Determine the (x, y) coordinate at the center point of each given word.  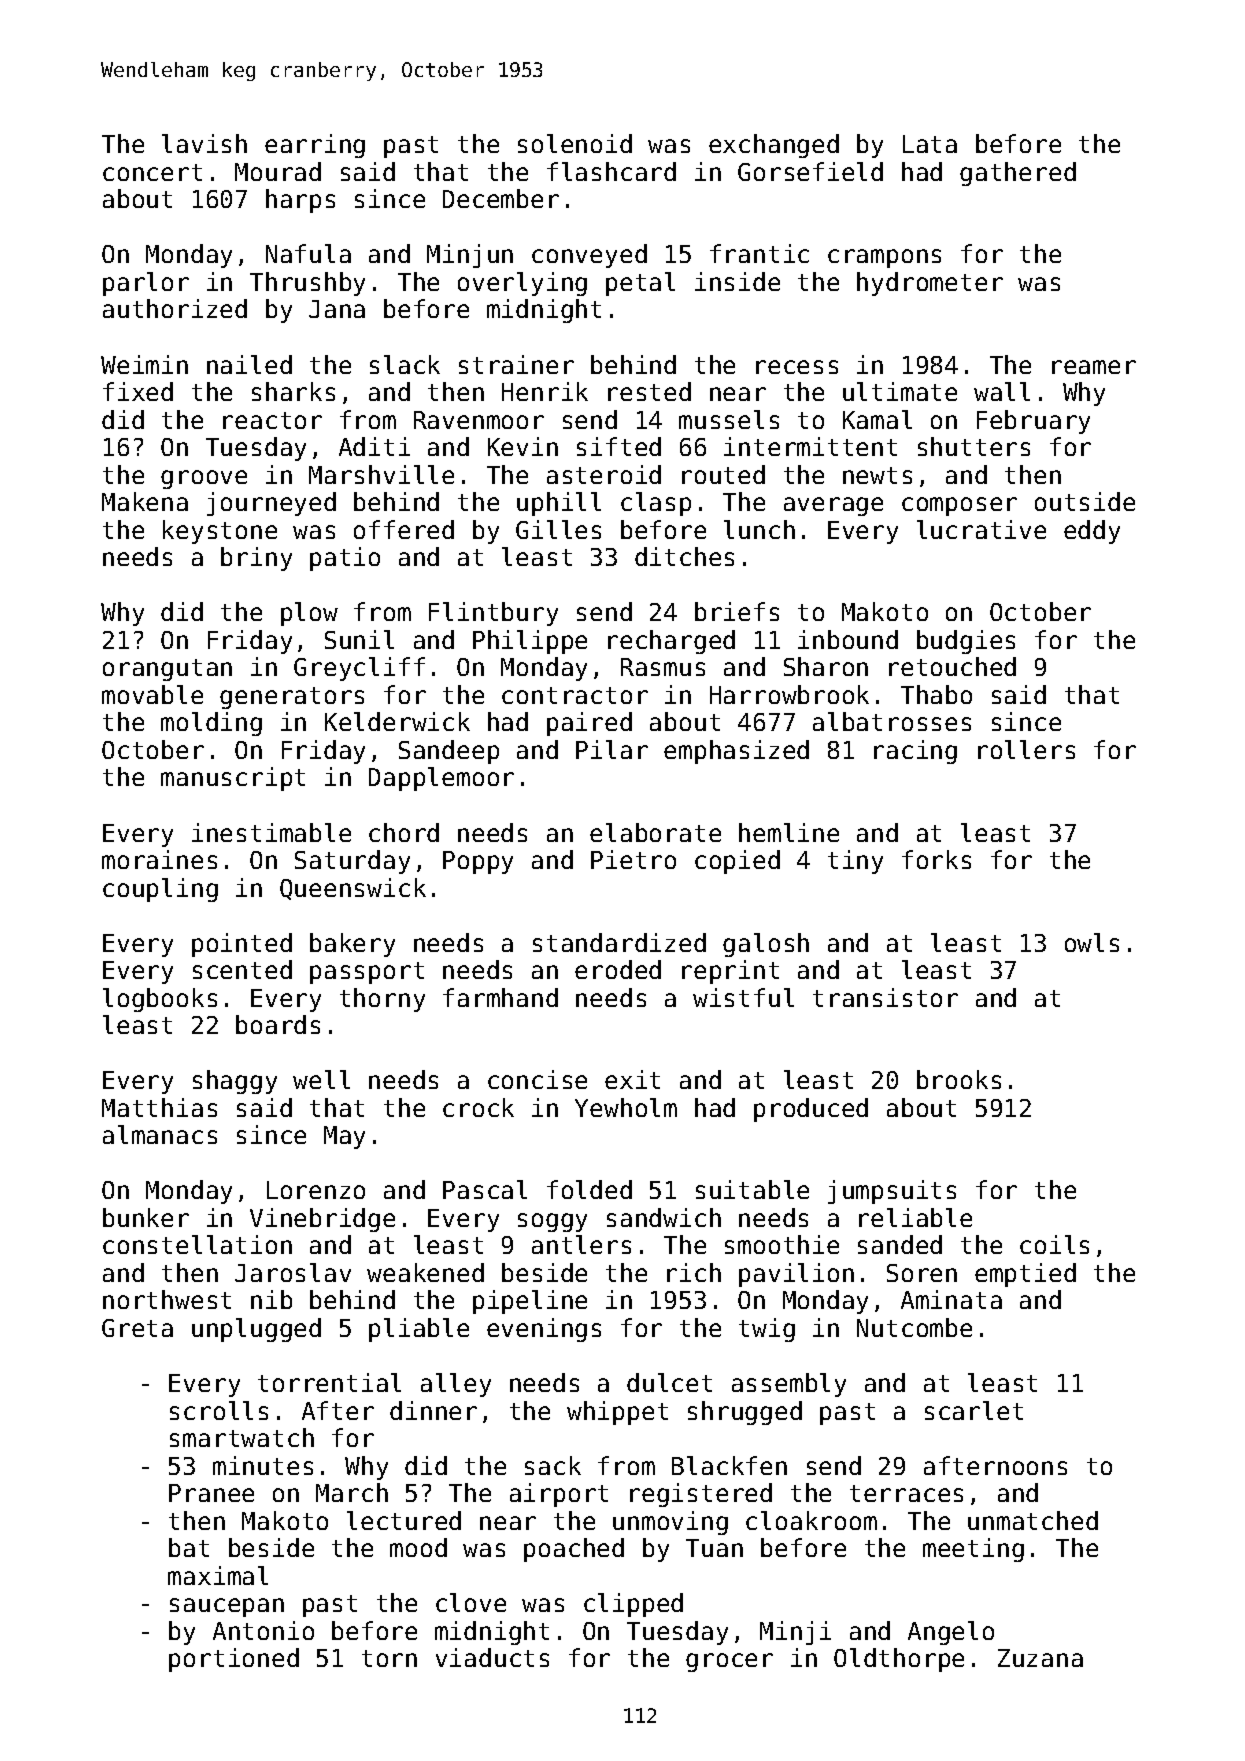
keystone (220, 532)
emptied (1025, 1275)
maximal (218, 1575)
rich (694, 1272)
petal (640, 284)
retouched (952, 666)
